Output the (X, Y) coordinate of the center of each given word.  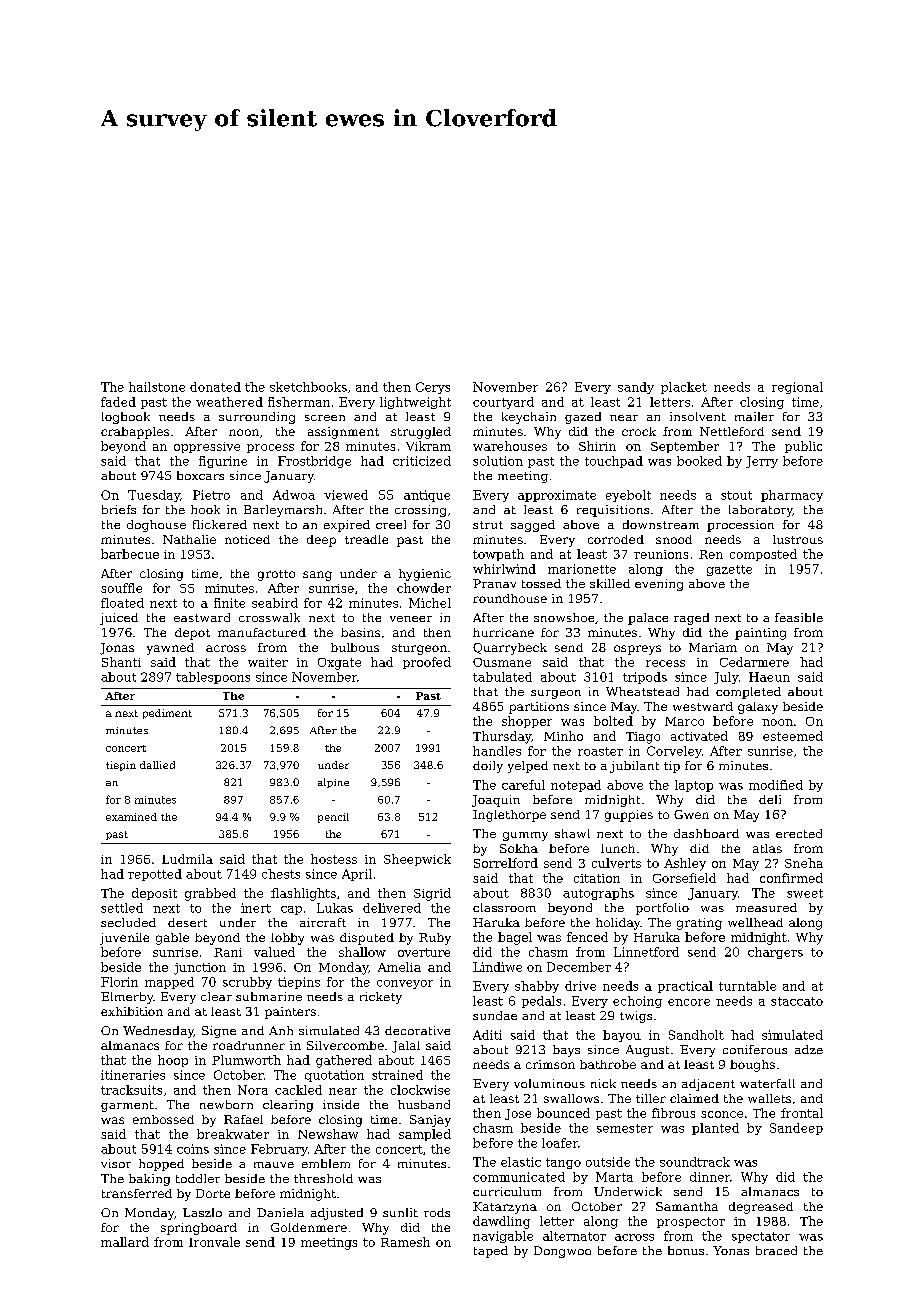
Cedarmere (754, 662)
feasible (799, 617)
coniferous (755, 1049)
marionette (582, 569)
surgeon (556, 694)
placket (684, 388)
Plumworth (246, 1060)
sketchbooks (308, 387)
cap (291, 910)
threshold (323, 1178)
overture (424, 952)
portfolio (662, 909)
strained (397, 1075)
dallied (157, 765)
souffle (121, 588)
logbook (126, 418)
